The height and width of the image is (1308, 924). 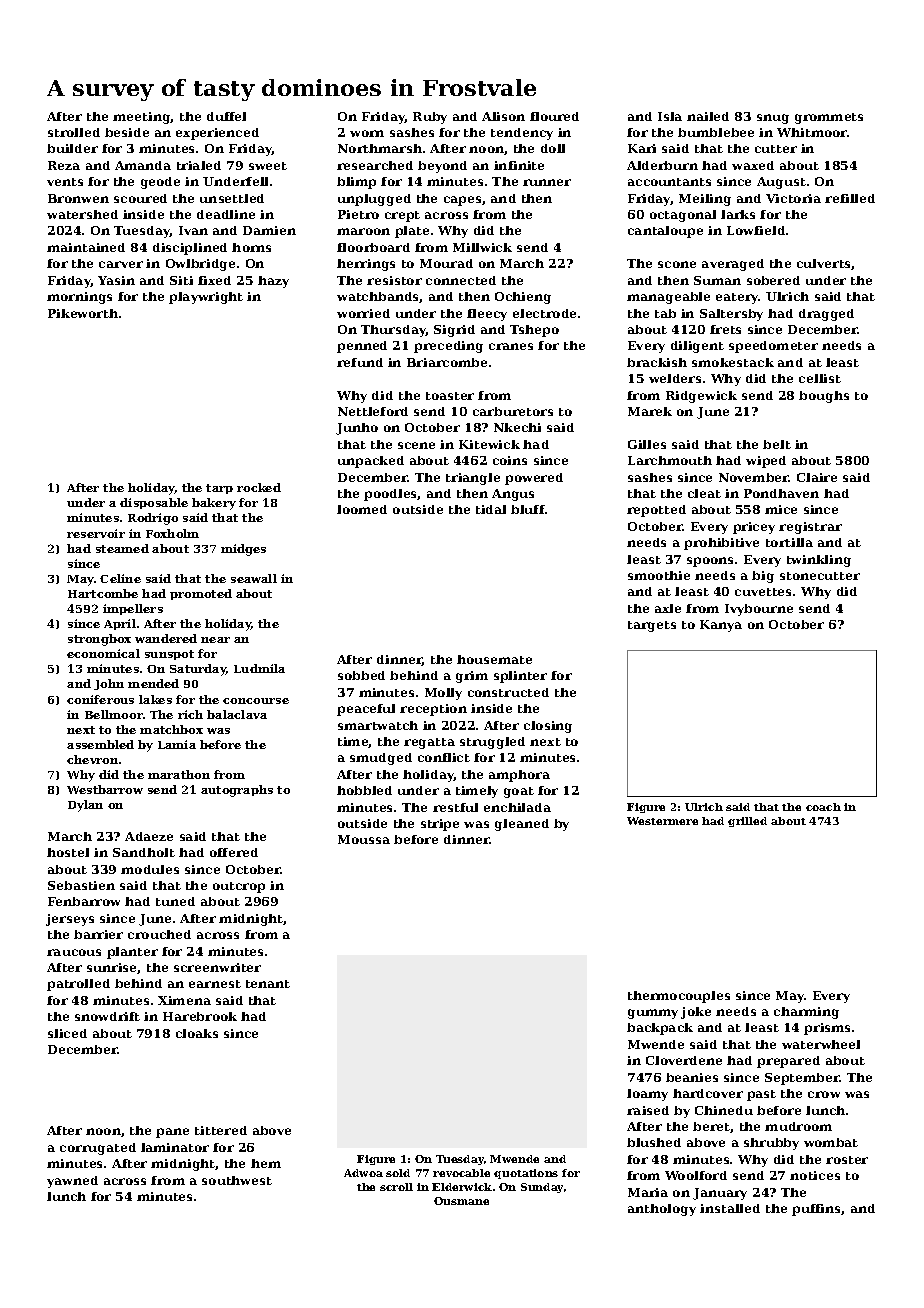 I want to click on refilled, so click(x=850, y=198).
